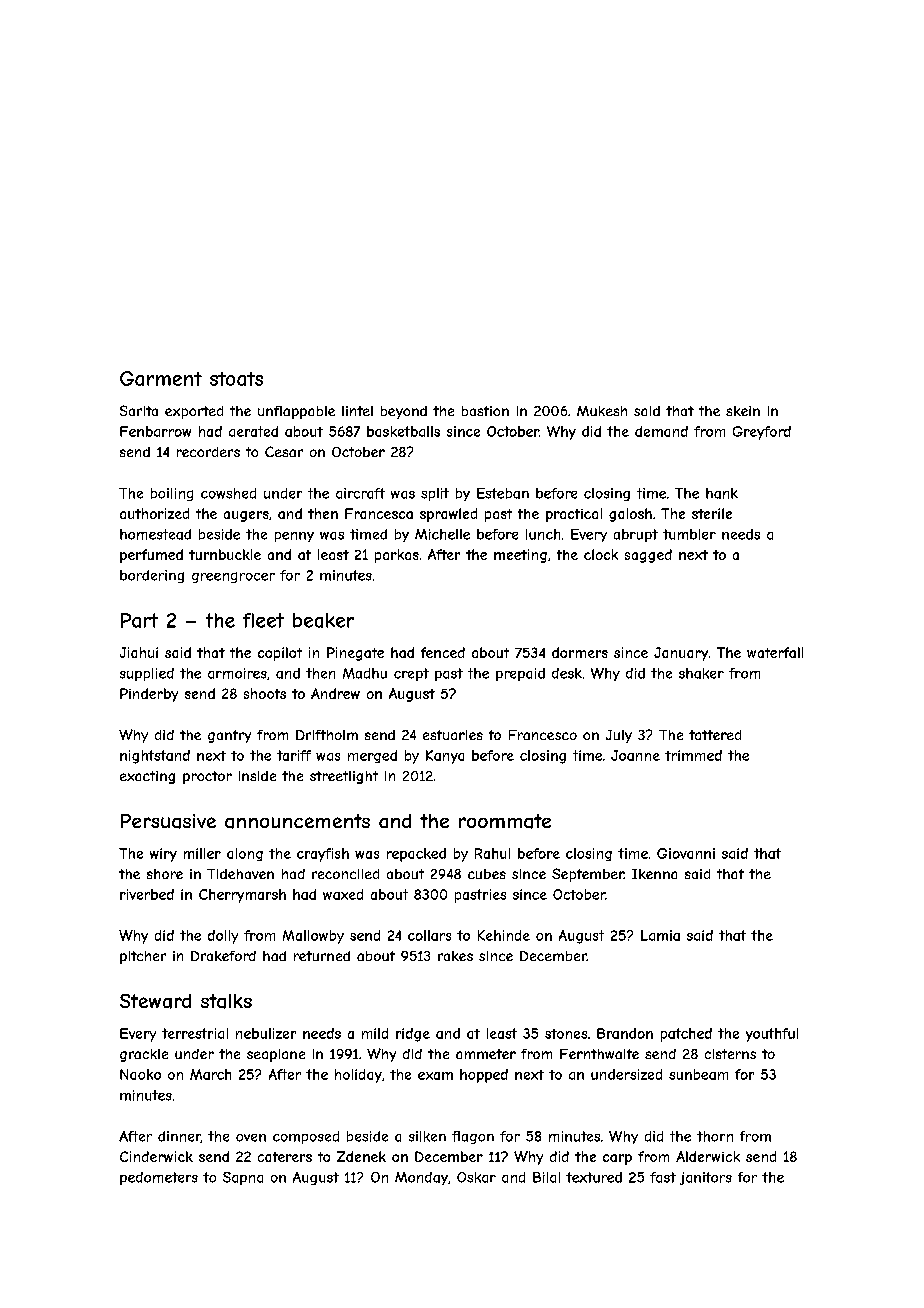  Describe the element at coordinates (520, 674) in the screenshot. I see `prepaid` at that location.
